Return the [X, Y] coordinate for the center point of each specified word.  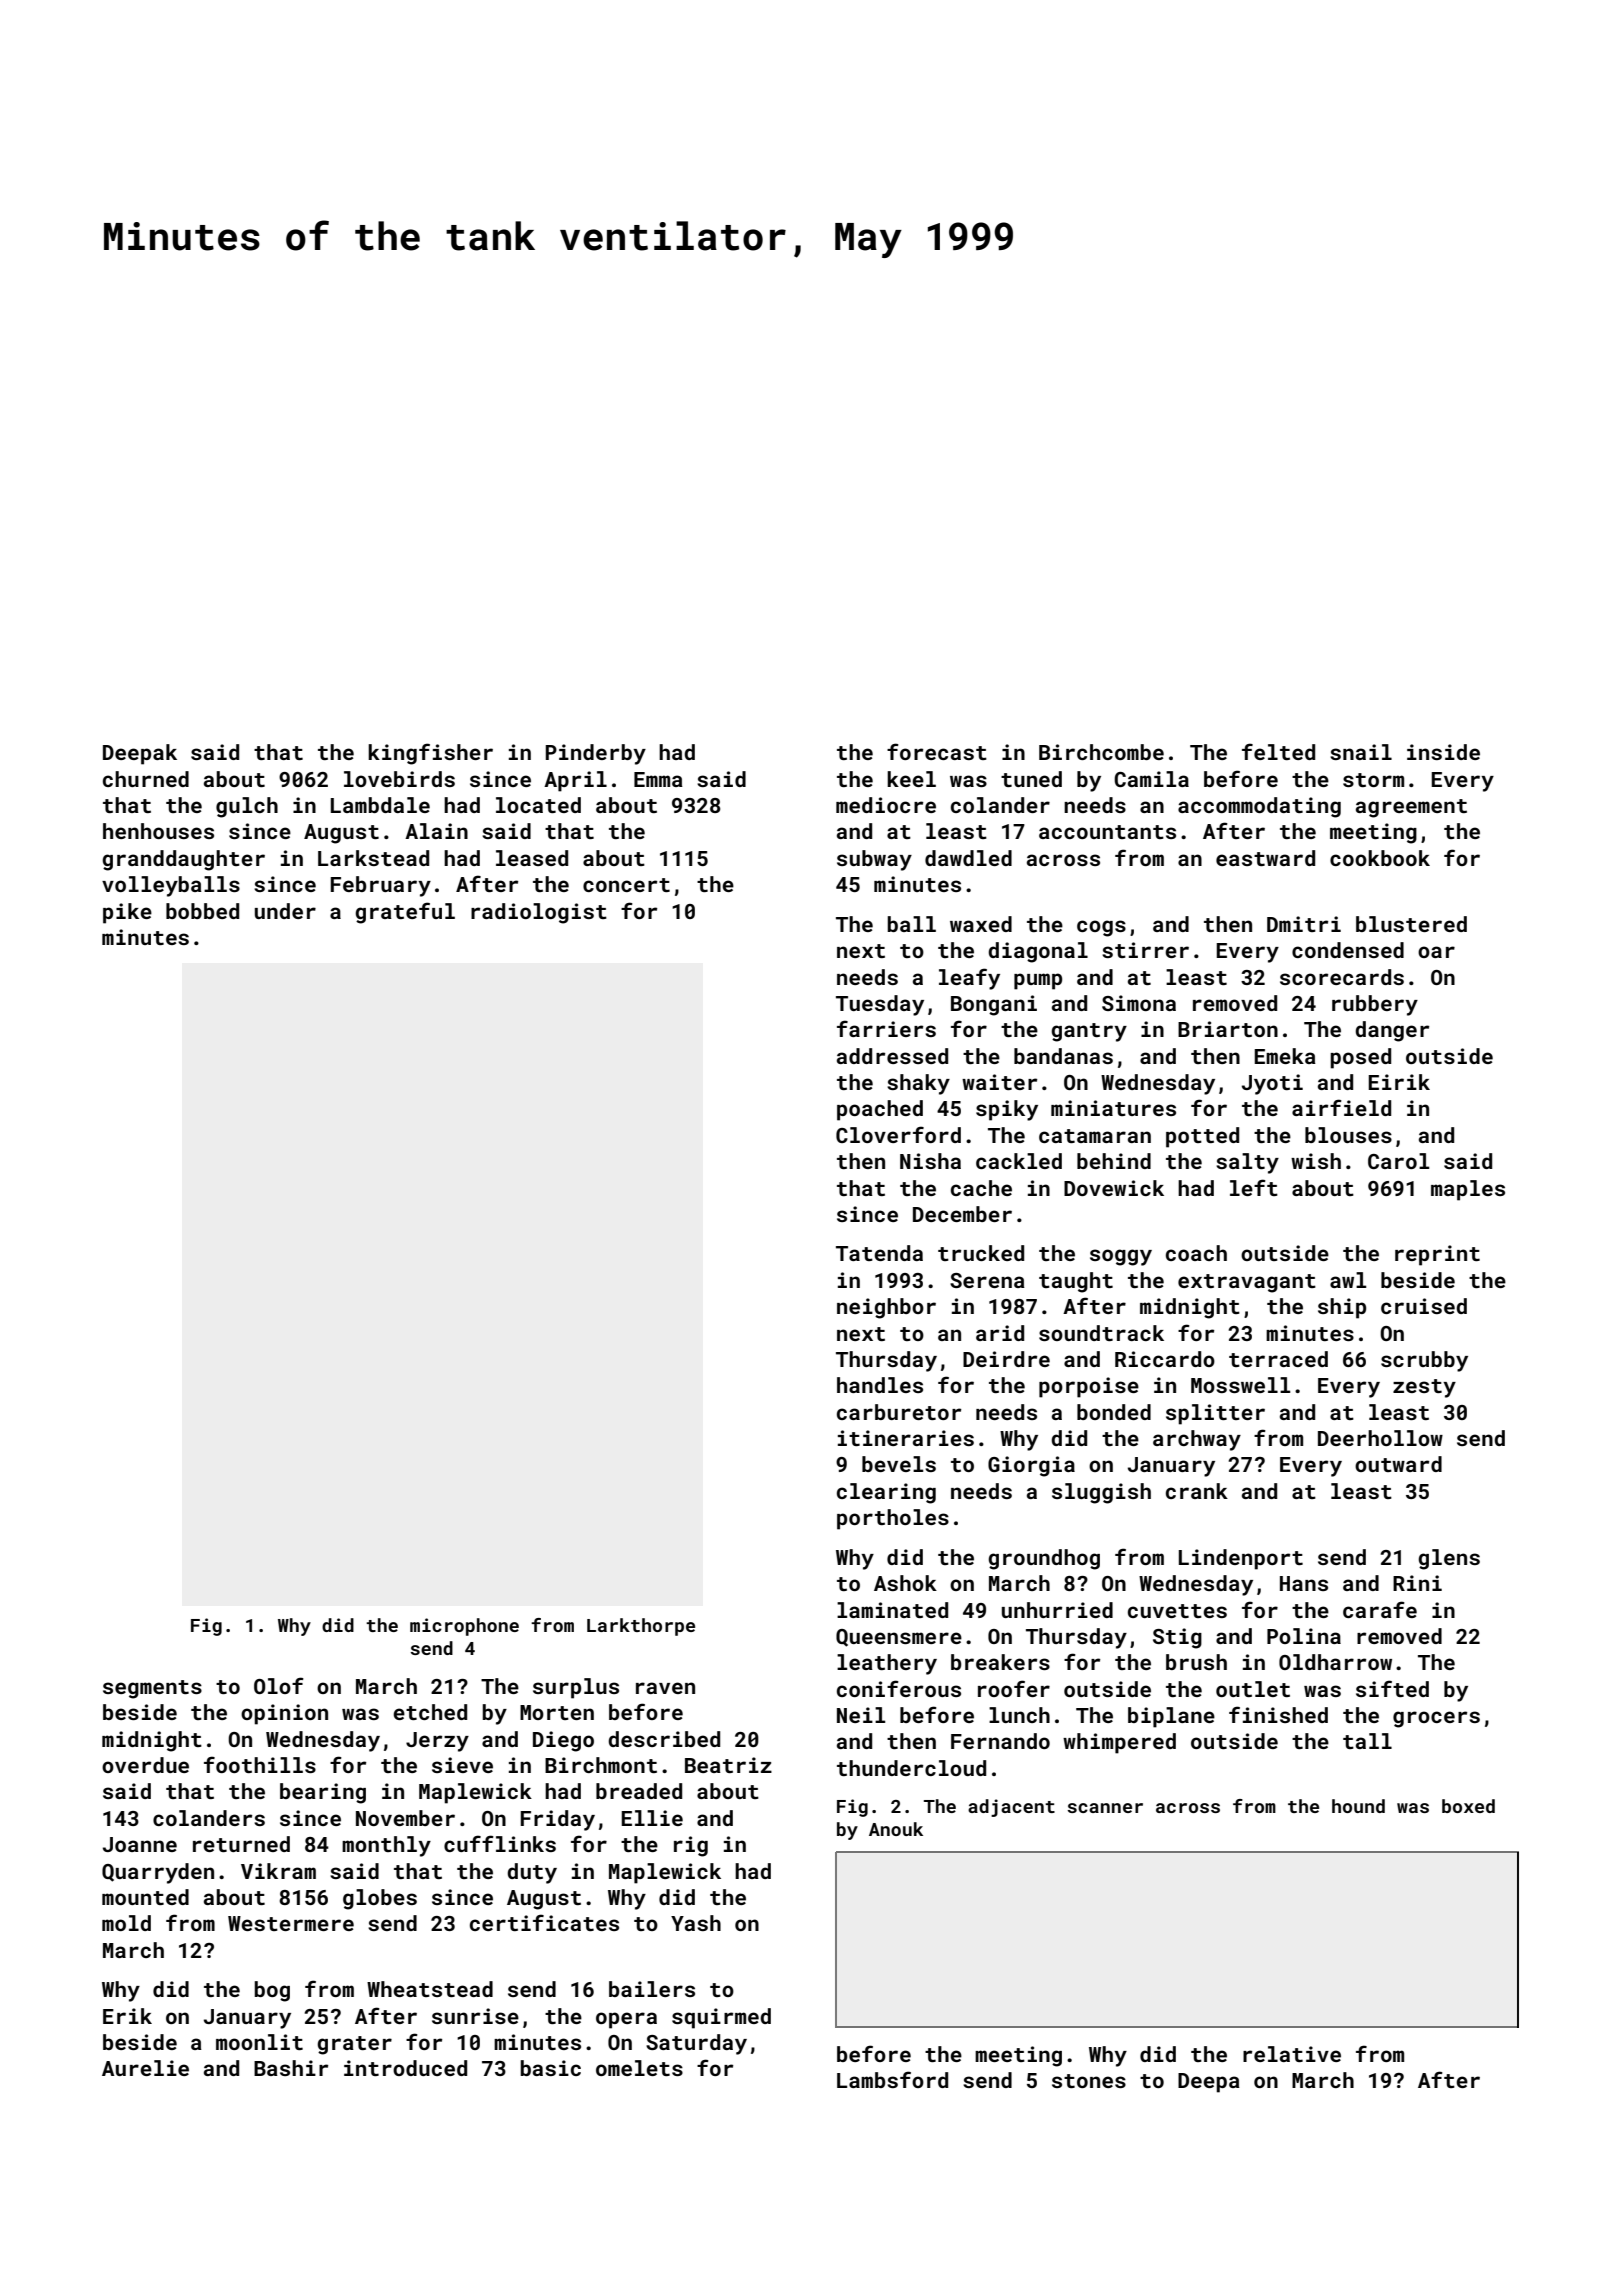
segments [152, 1689]
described [664, 1739]
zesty [1424, 1388]
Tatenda [879, 1253]
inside [1443, 752]
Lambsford [892, 2079]
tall [1367, 1741]
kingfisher [430, 754]
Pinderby [596, 754]
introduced [405, 2068]
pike [127, 913]
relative [1292, 2054]
